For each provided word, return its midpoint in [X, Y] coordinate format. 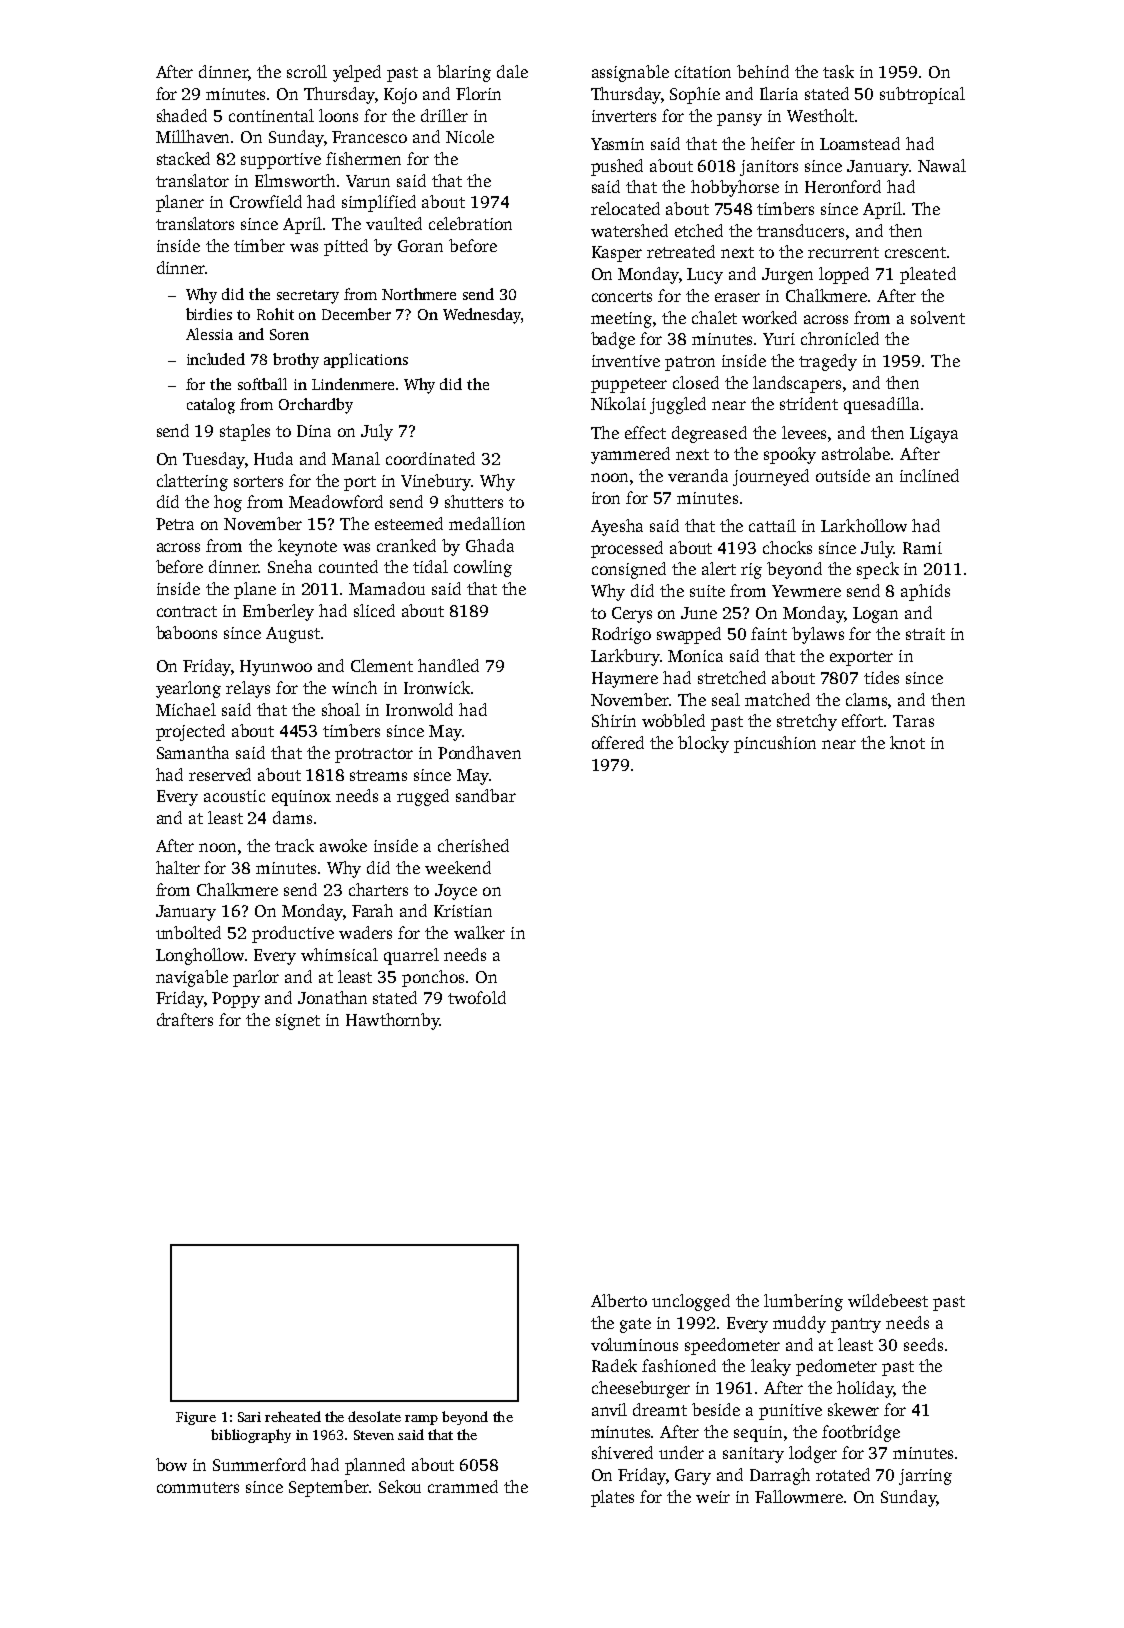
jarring [925, 1477]
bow [171, 1464]
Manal [356, 458]
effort [862, 720]
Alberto [619, 1300]
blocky [703, 744]
